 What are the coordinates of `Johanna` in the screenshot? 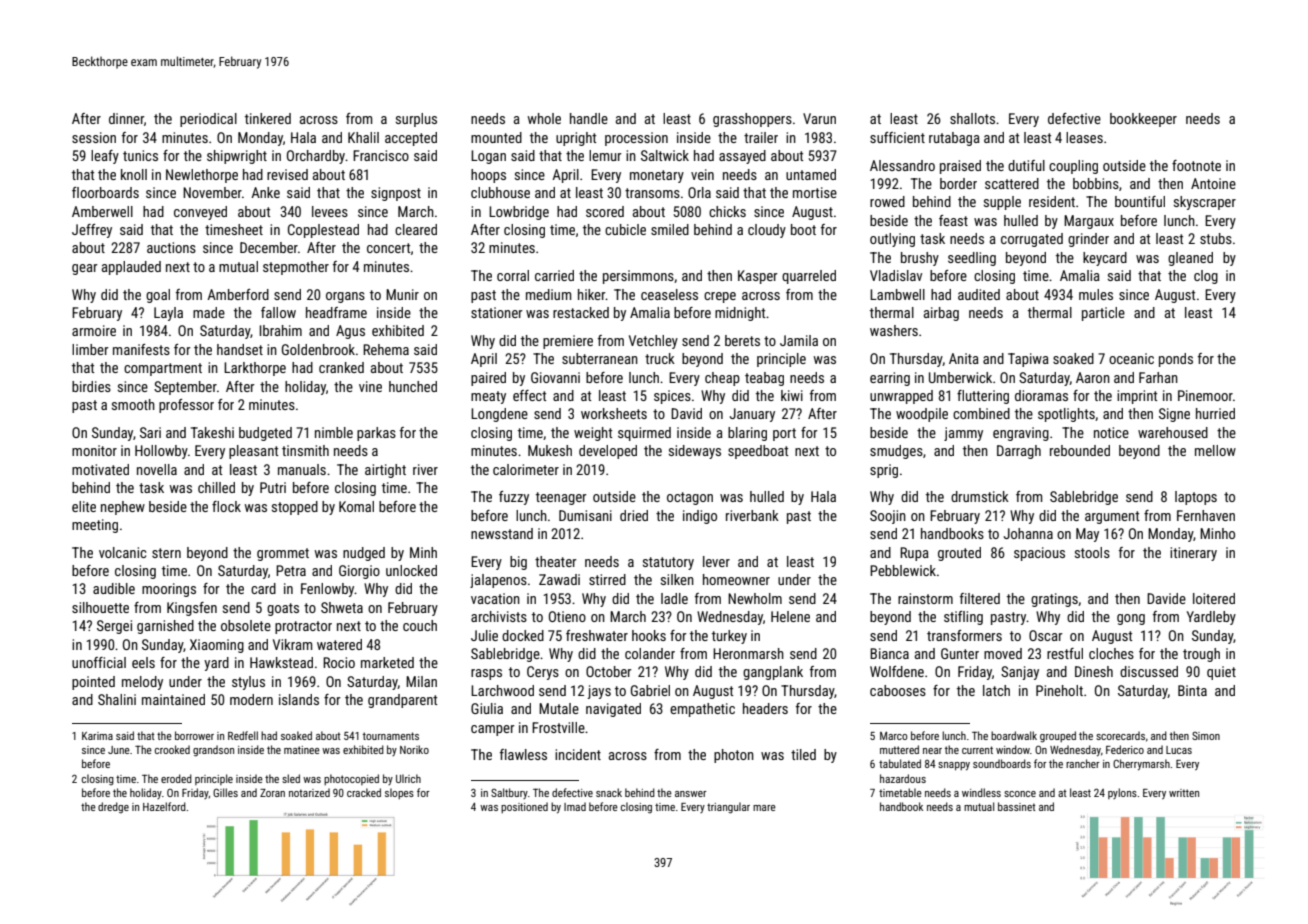 It's located at (1028, 533).
